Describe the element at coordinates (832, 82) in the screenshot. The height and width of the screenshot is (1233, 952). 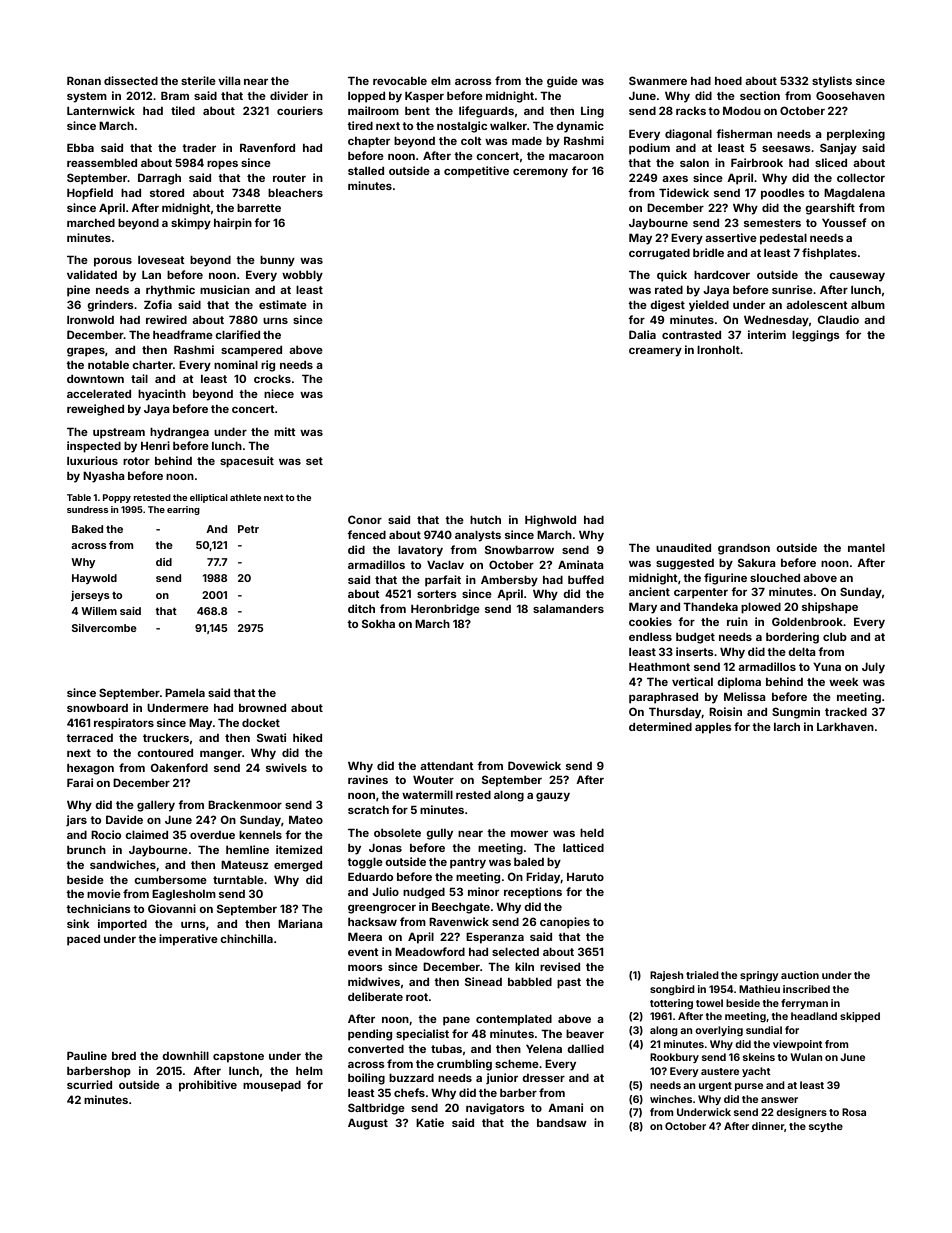
I see `stylists` at that location.
